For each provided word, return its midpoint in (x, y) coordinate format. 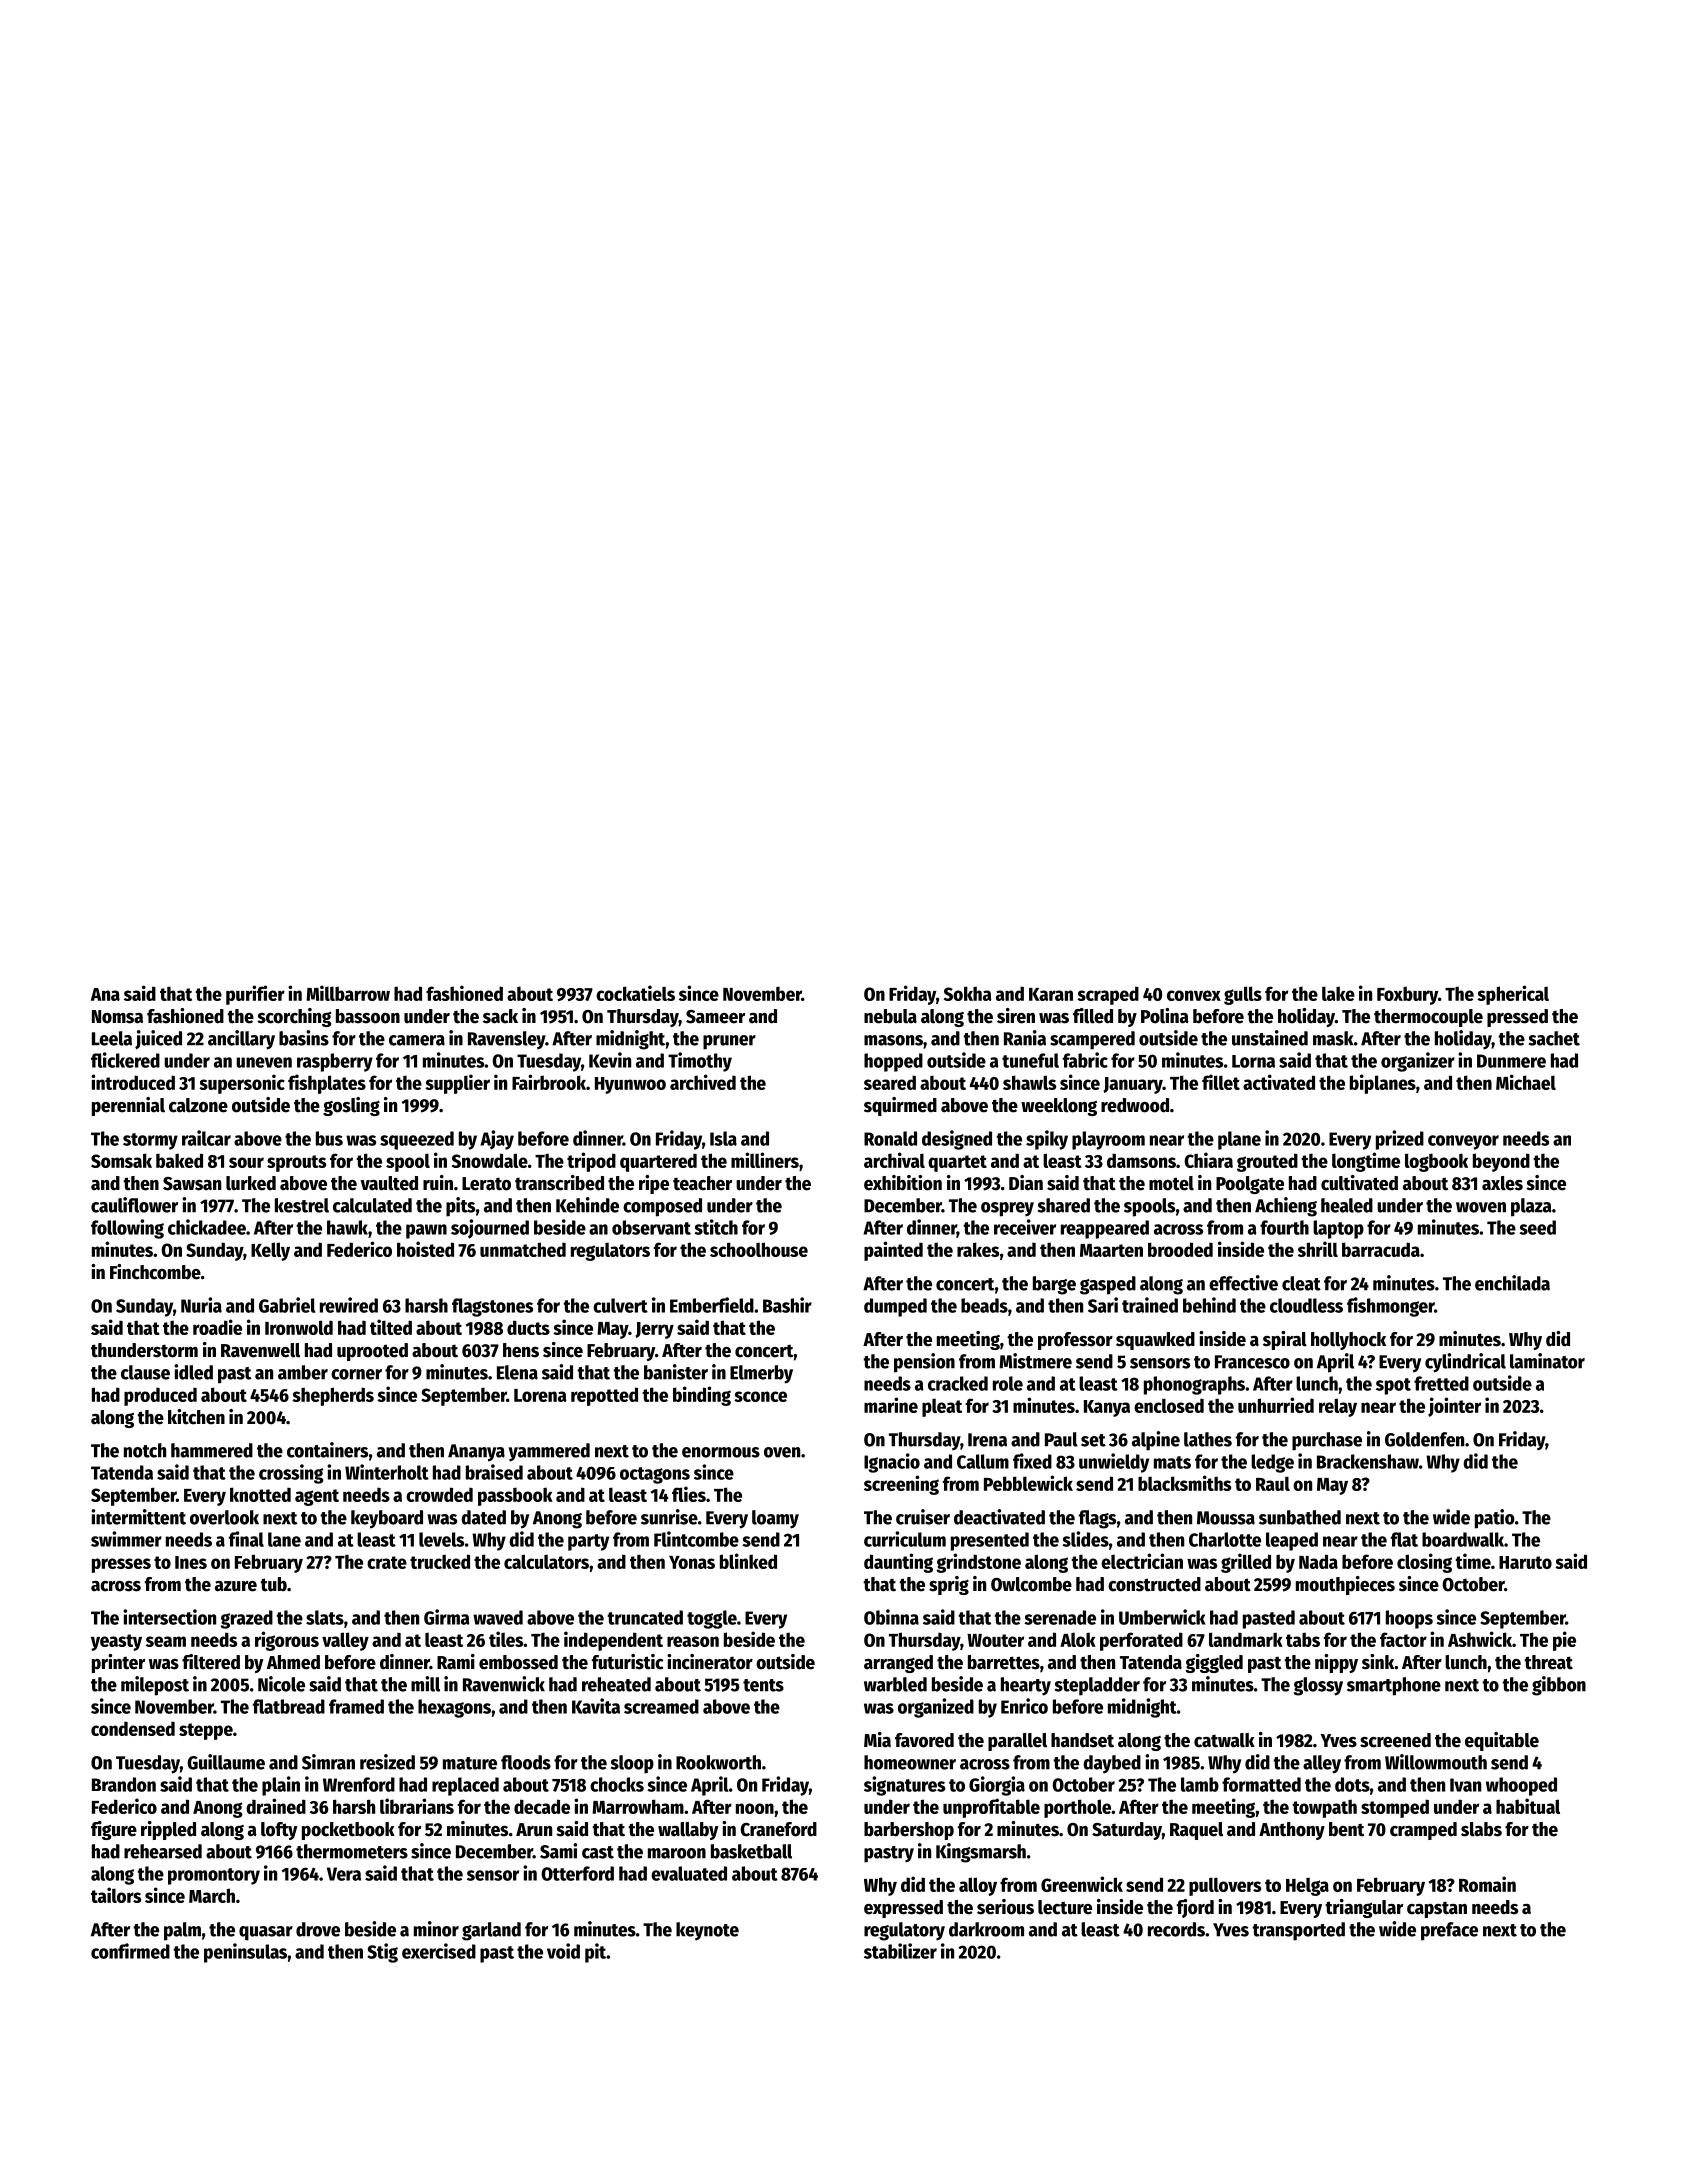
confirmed (130, 1951)
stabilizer (900, 1951)
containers (327, 1450)
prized (1400, 1140)
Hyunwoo (630, 1085)
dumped (895, 1307)
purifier (255, 995)
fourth (1284, 1227)
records (1176, 1929)
